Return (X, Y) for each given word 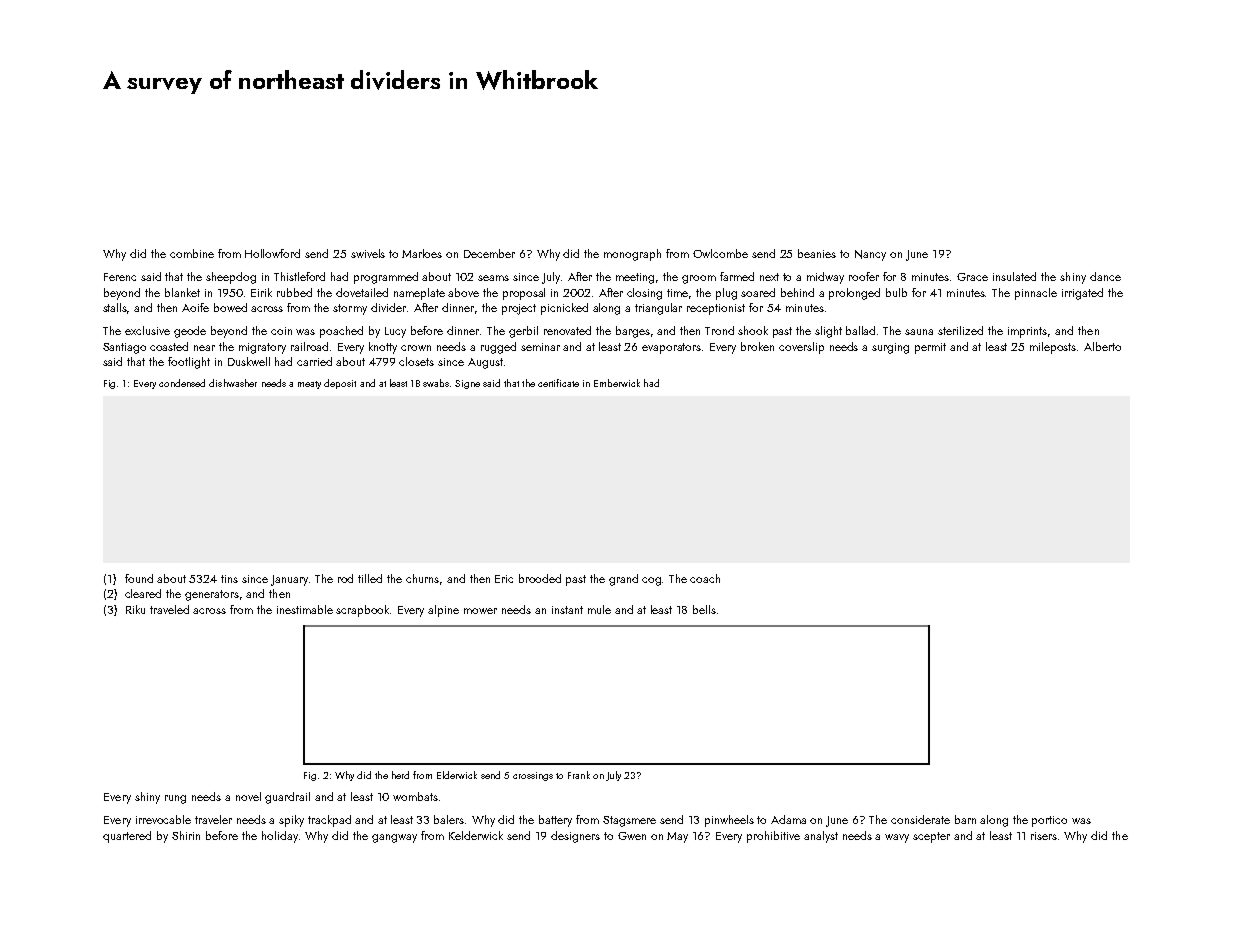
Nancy (870, 255)
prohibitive (773, 837)
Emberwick (617, 383)
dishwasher (233, 383)
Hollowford (272, 253)
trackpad (329, 821)
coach (705, 578)
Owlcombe (720, 253)
